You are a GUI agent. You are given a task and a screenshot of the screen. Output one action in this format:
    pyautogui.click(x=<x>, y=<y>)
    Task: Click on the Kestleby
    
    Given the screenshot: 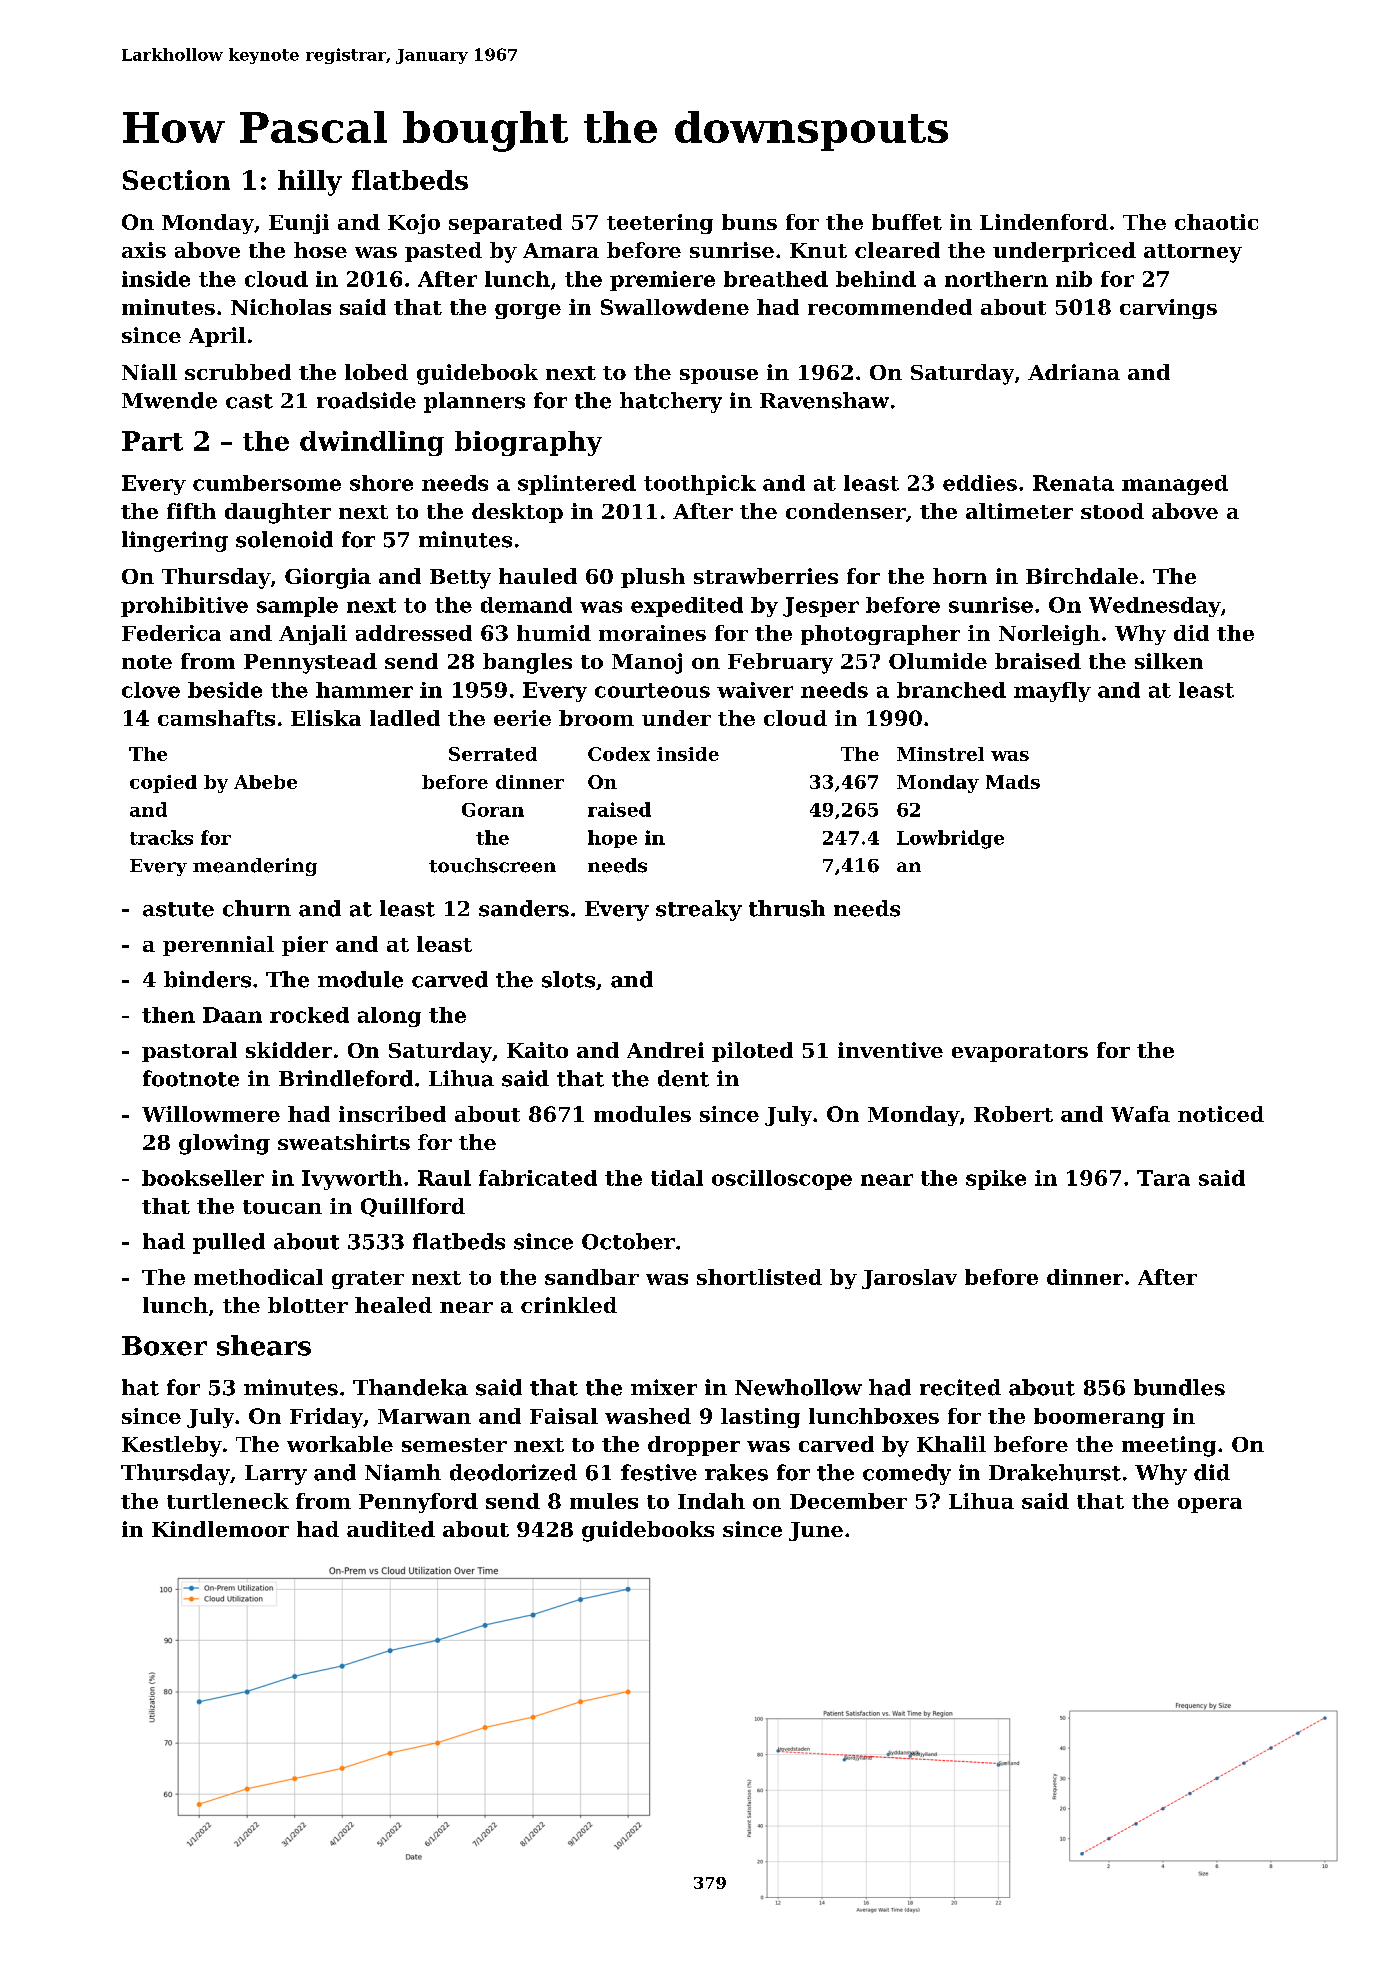 What is the action you would take?
    pyautogui.click(x=172, y=1446)
